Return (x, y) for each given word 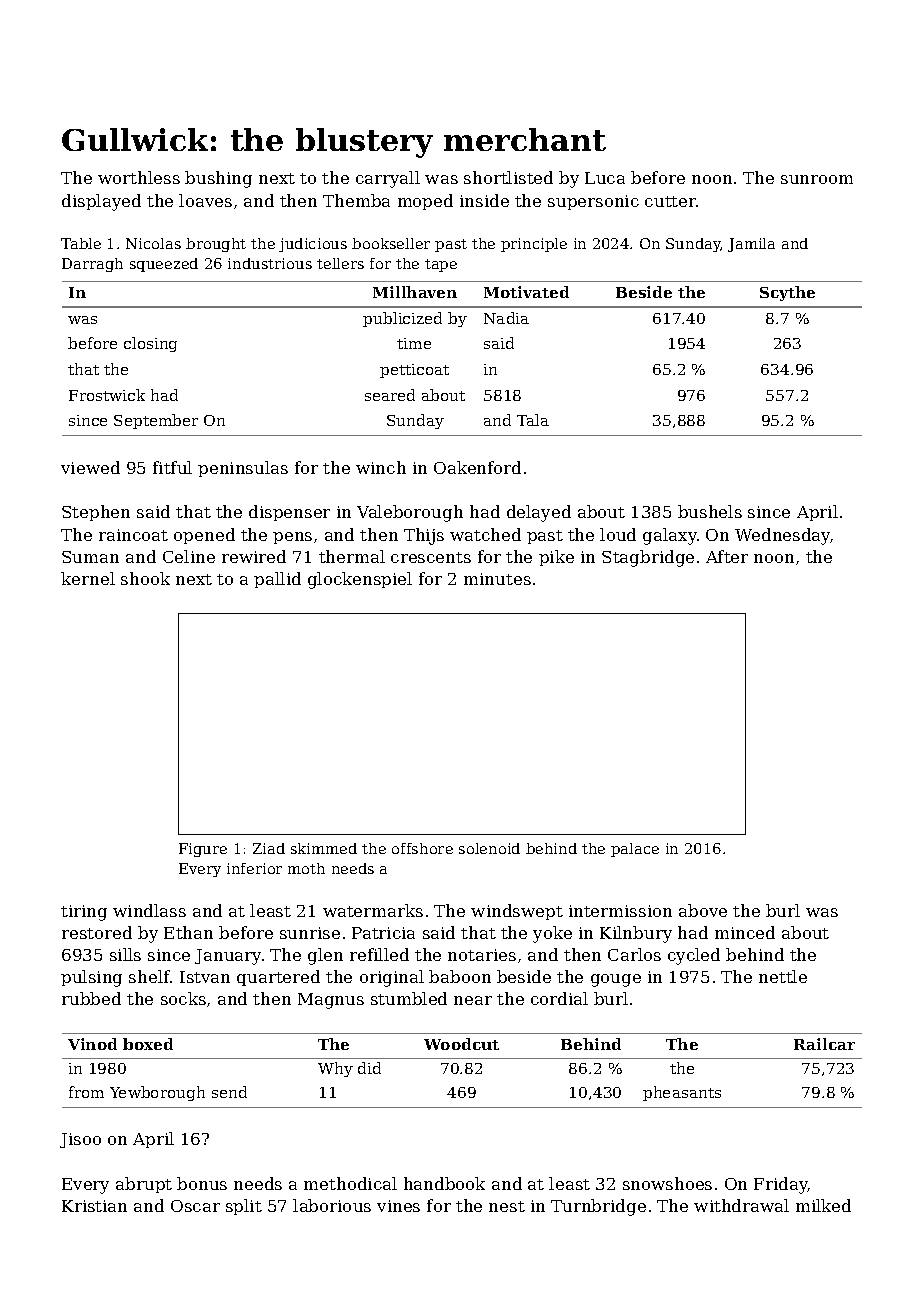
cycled (694, 956)
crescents (431, 557)
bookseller (391, 243)
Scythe (787, 293)
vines (398, 1206)
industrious (270, 263)
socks (183, 998)
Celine (189, 556)
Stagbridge (648, 558)
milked (823, 1205)
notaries (482, 955)
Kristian (94, 1206)
